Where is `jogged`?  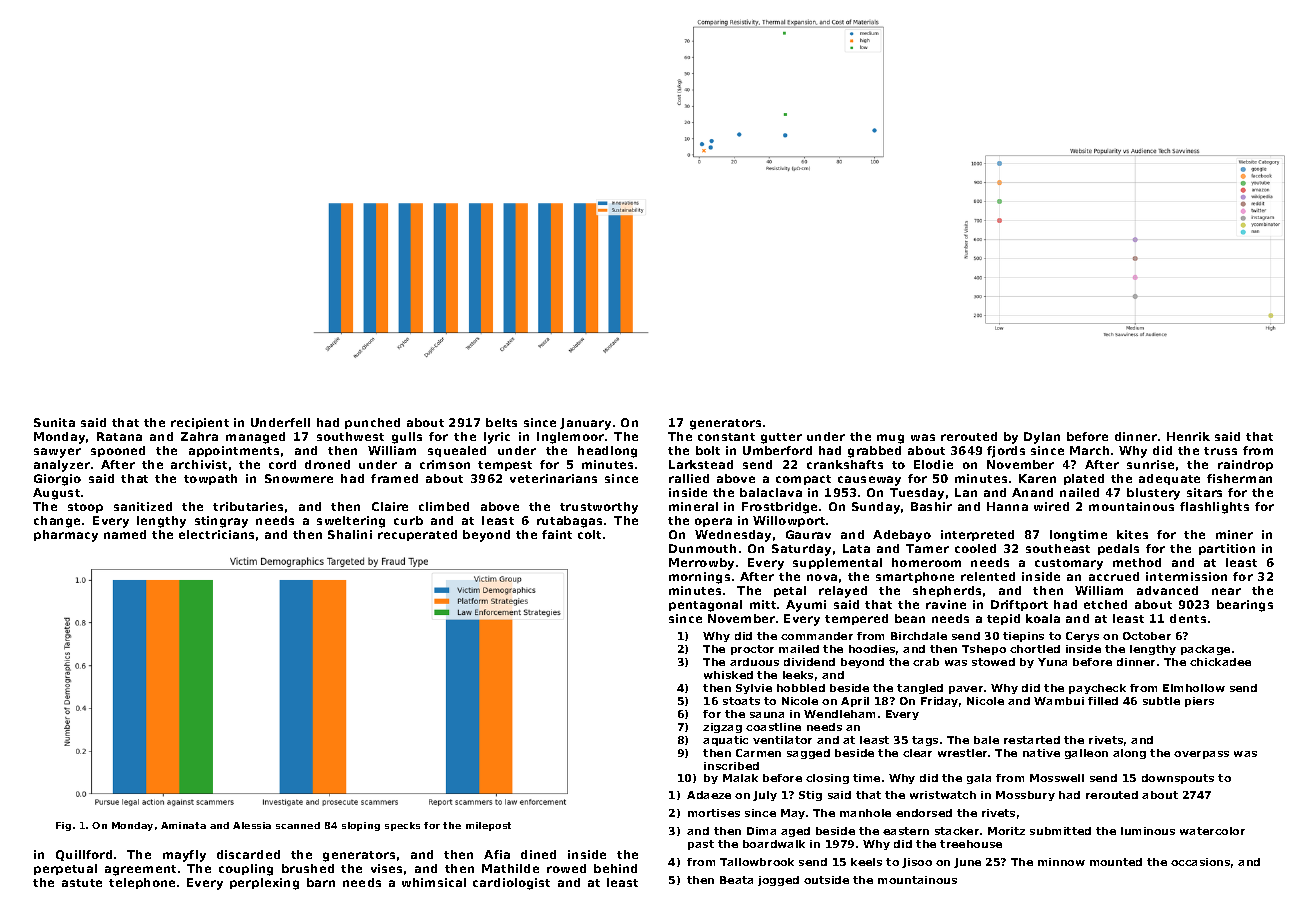
jogged is located at coordinates (778, 881).
